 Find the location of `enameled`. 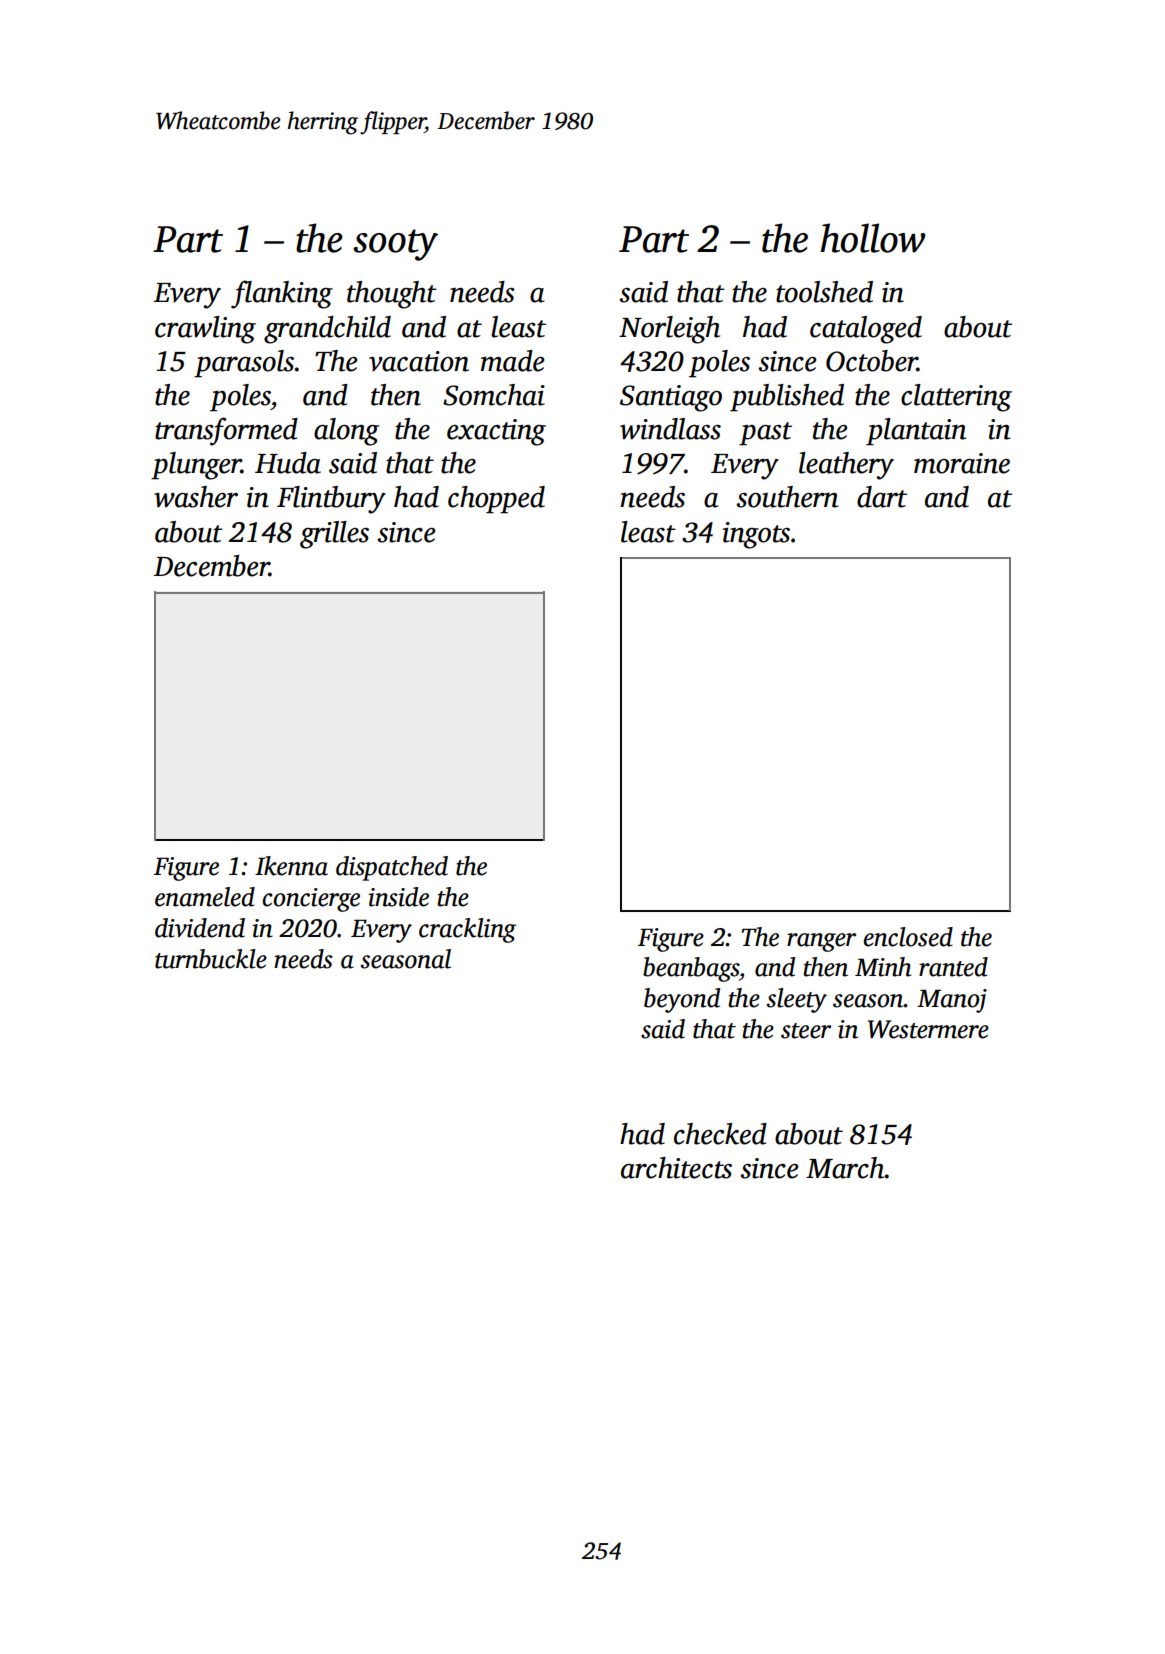

enameled is located at coordinates (205, 897).
